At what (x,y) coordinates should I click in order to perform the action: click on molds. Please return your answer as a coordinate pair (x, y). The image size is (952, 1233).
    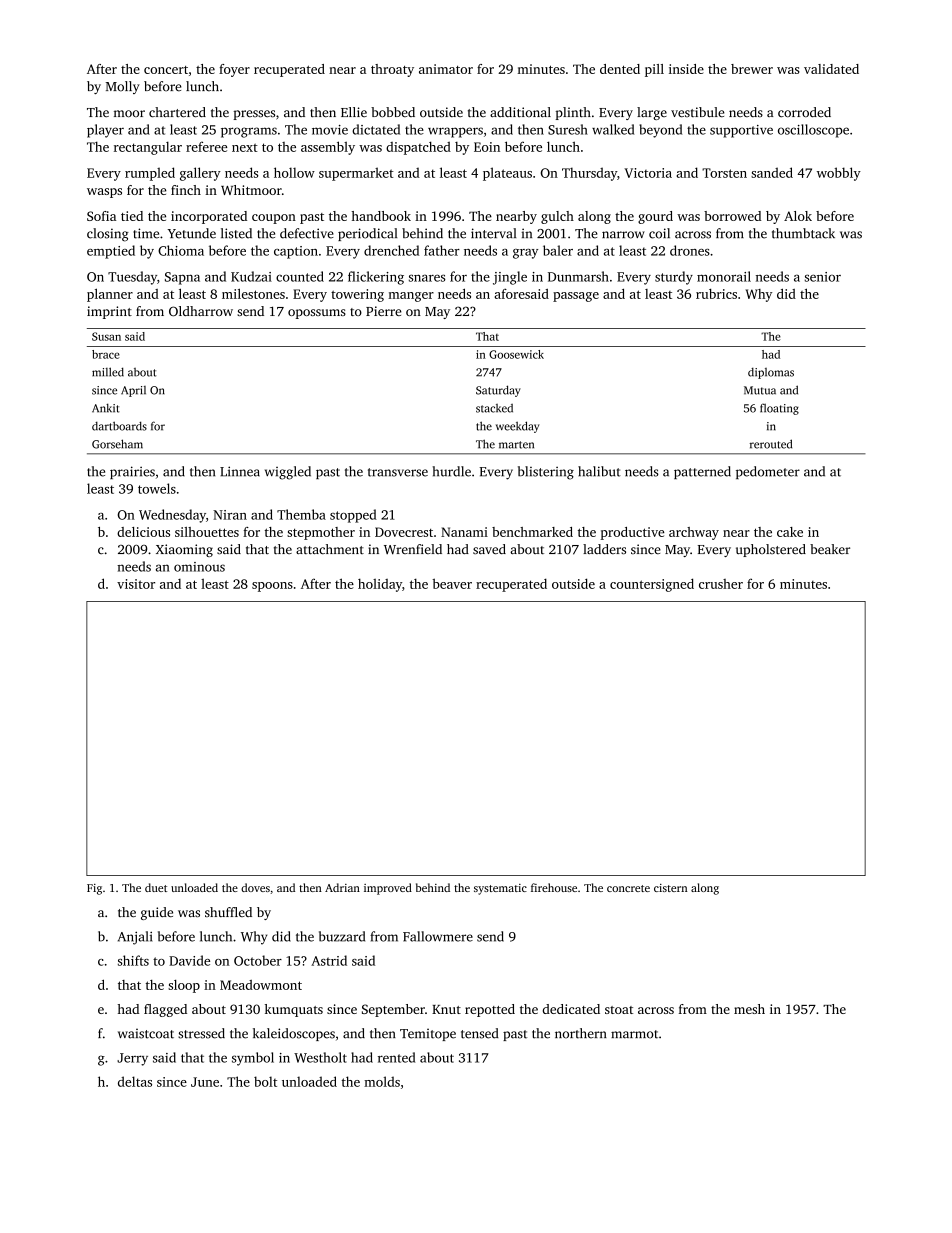
    Looking at the image, I should click on (382, 1081).
